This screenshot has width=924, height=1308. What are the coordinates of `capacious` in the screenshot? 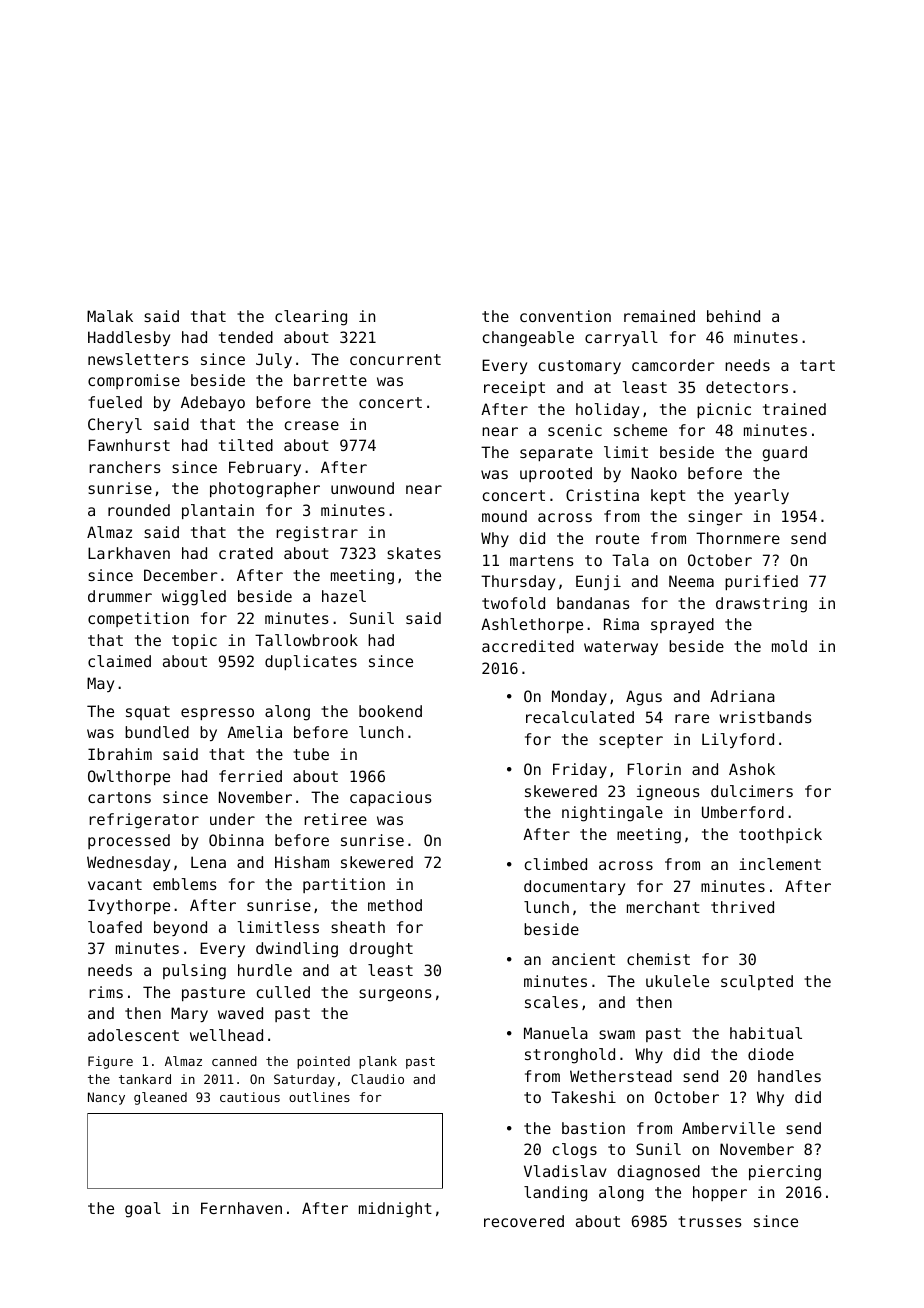 It's located at (391, 798).
